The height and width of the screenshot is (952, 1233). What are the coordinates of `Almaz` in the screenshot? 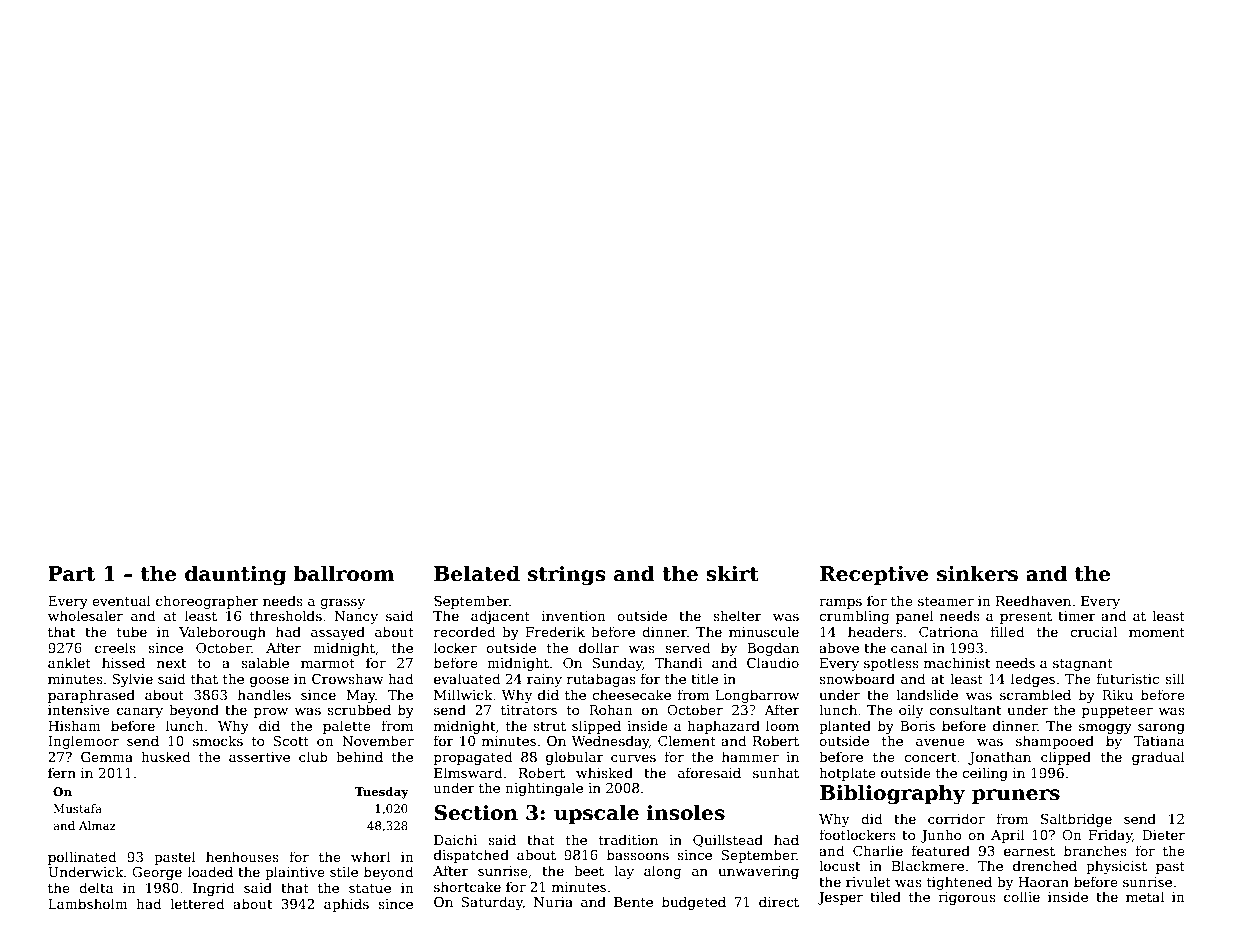 It's located at (97, 825).
